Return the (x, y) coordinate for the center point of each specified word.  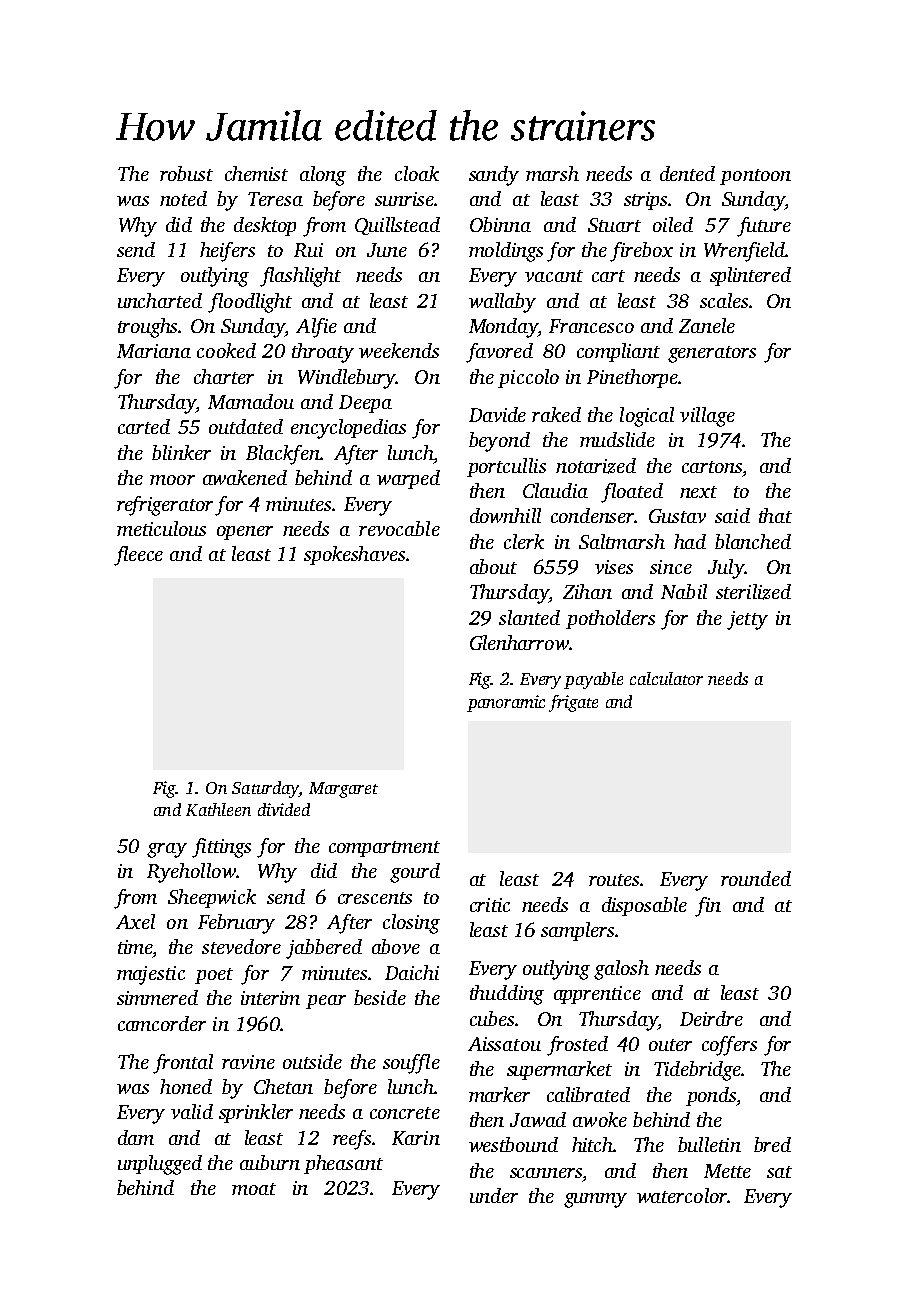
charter (224, 376)
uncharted (160, 300)
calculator (666, 678)
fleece (138, 556)
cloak (417, 173)
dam (136, 1137)
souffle (411, 1064)
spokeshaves (354, 555)
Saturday (265, 789)
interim (270, 998)
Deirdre (711, 1018)
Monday (504, 328)
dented (687, 173)
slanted (529, 617)
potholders (610, 619)
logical (647, 417)
